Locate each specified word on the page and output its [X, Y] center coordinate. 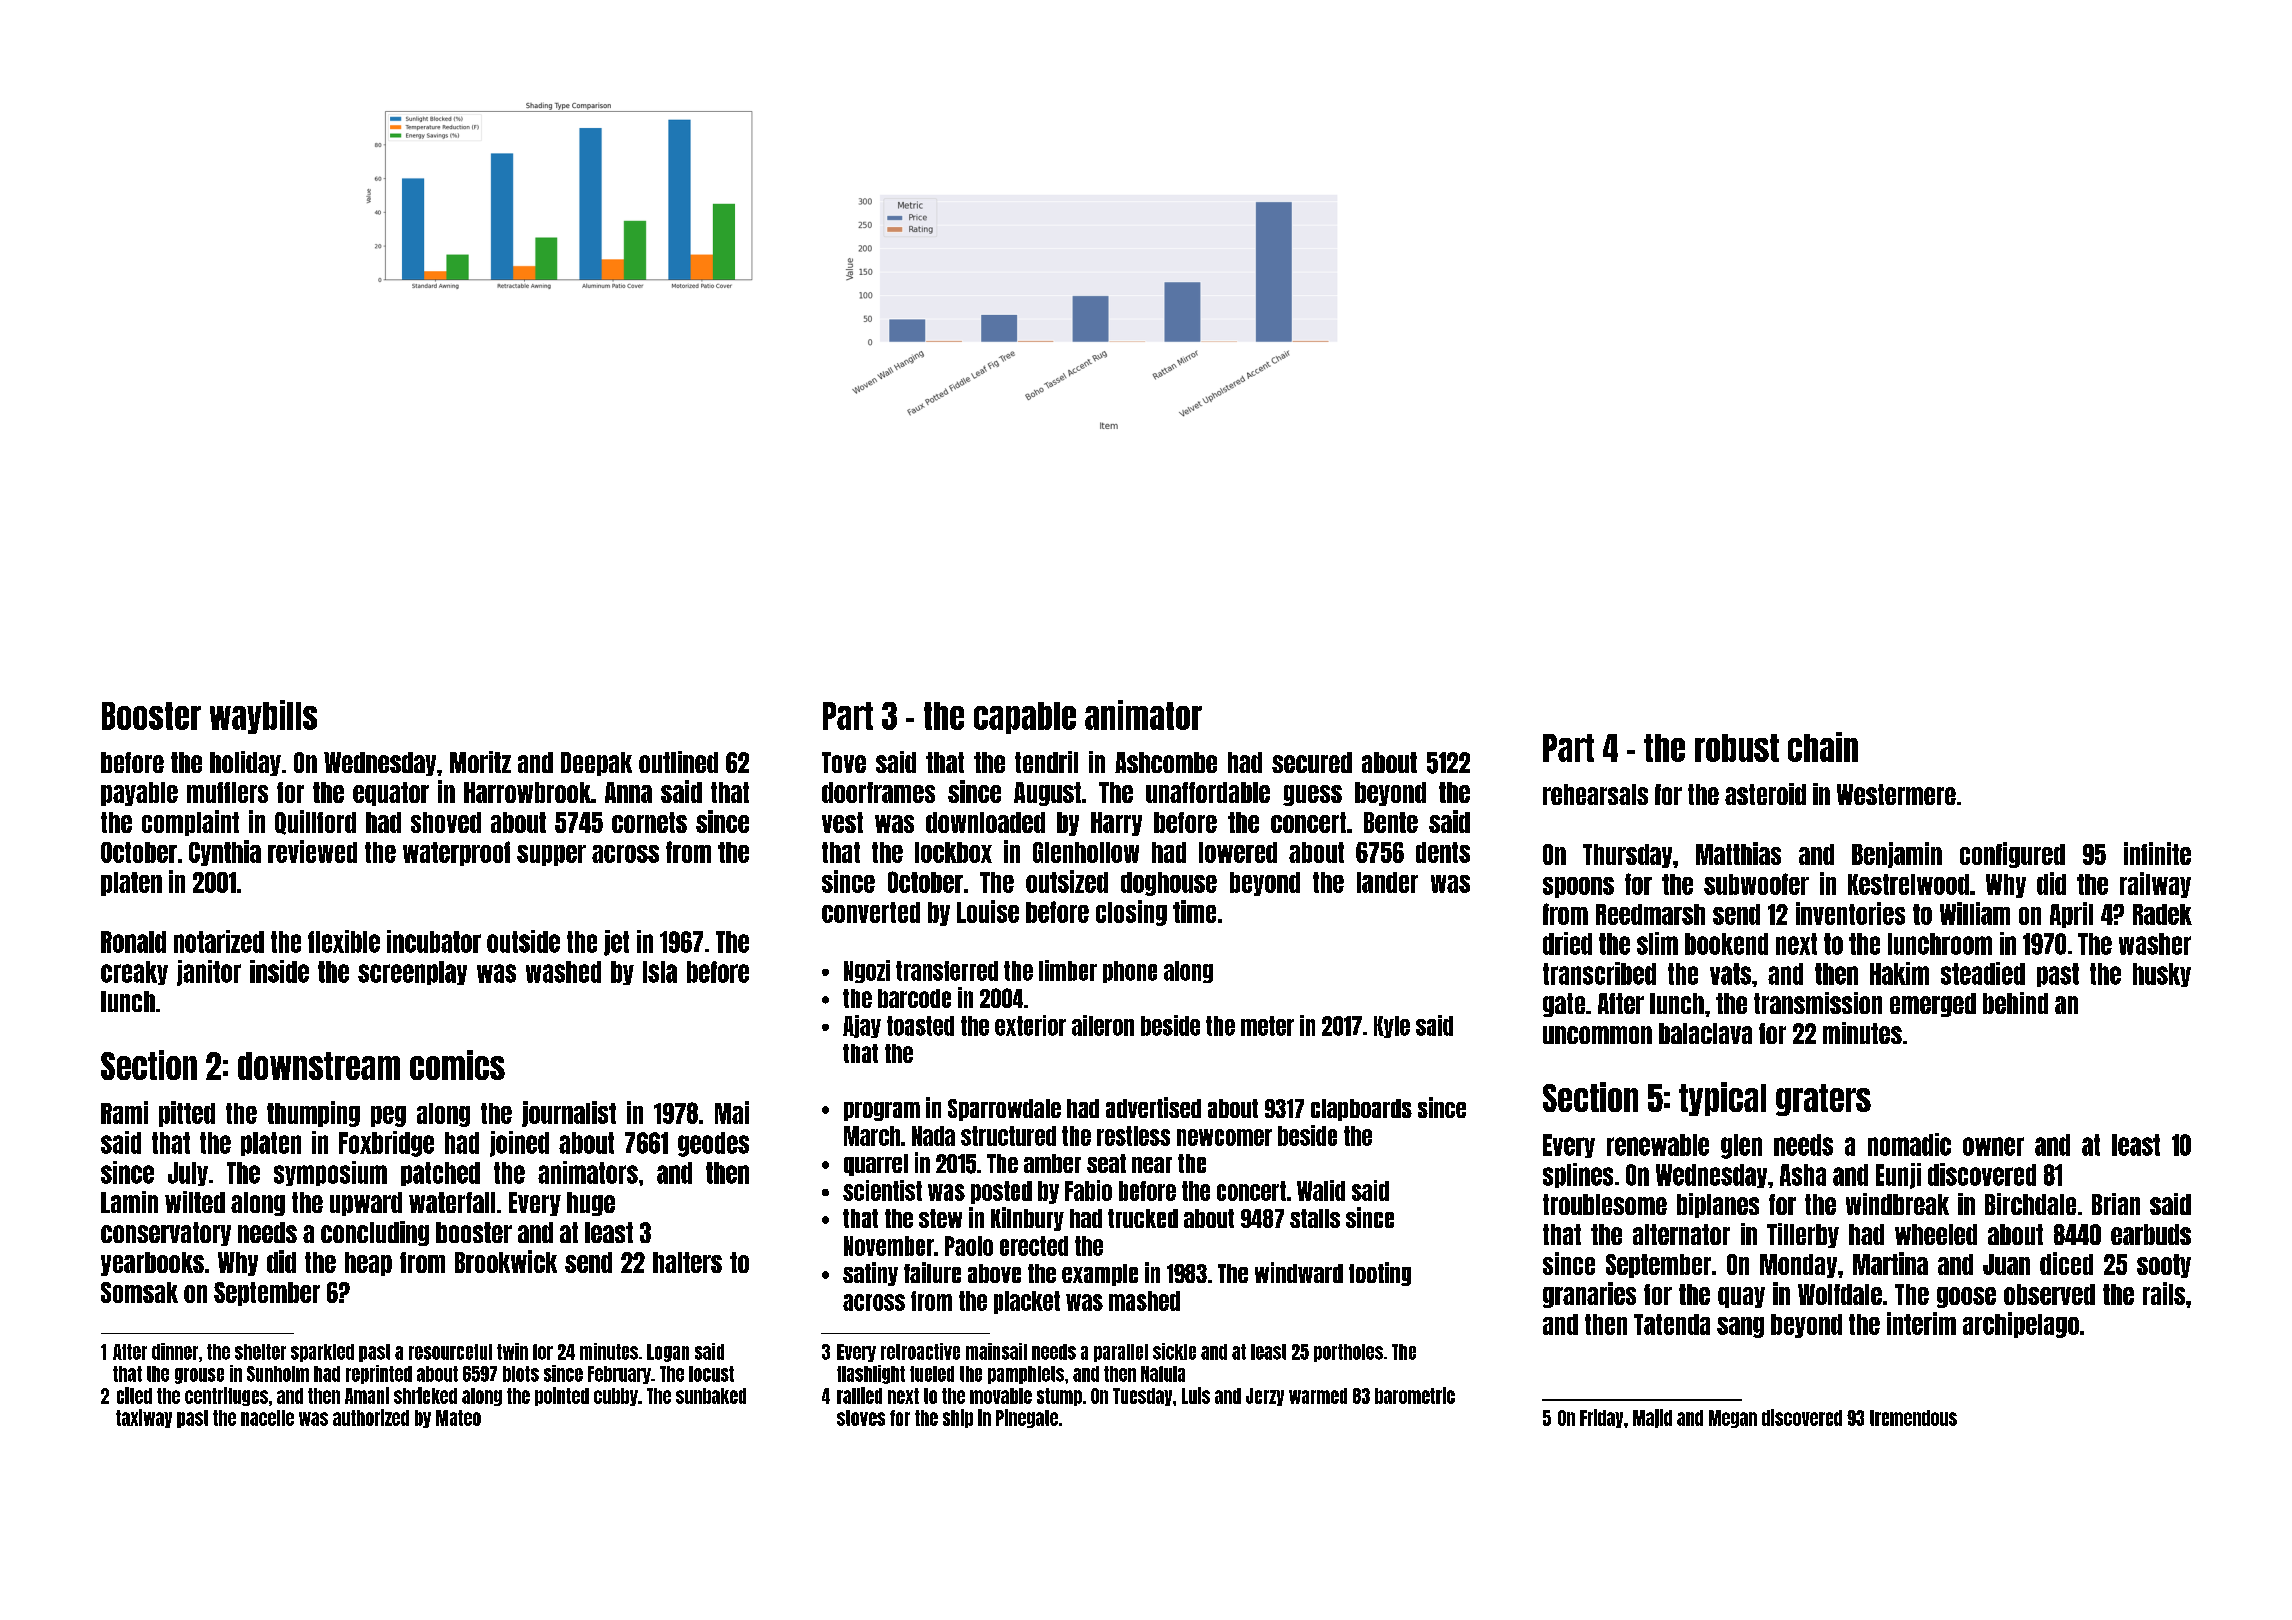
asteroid [1765, 794]
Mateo [458, 1418]
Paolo [969, 1246]
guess [1312, 795]
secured [1312, 762]
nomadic [1909, 1144]
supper [551, 855]
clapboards [1361, 1110]
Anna [628, 792]
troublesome [1605, 1204]
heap [368, 1264]
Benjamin [1897, 855]
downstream [319, 1066]
